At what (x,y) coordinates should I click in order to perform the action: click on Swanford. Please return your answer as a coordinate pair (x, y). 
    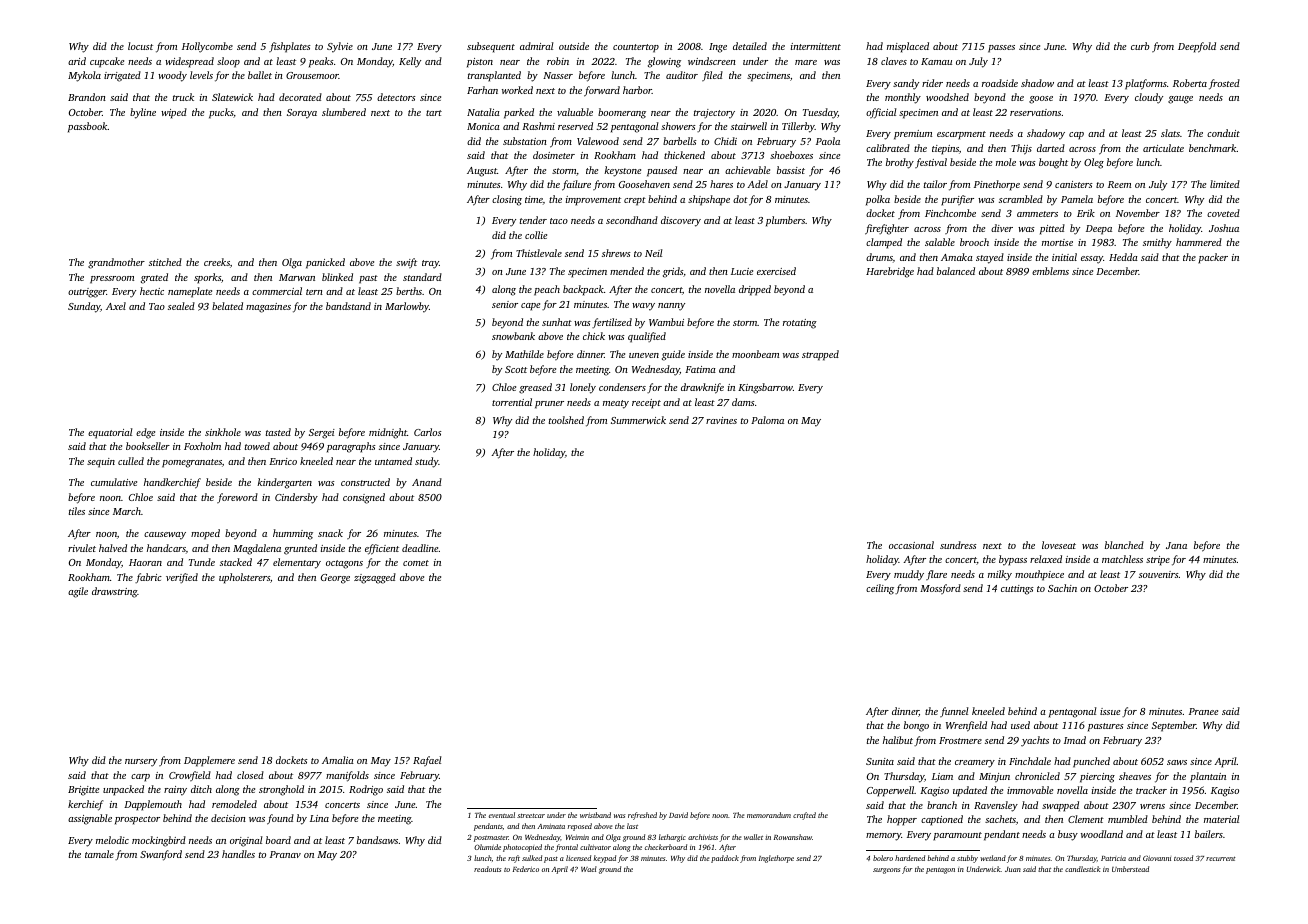
    Looking at the image, I should click on (161, 855).
